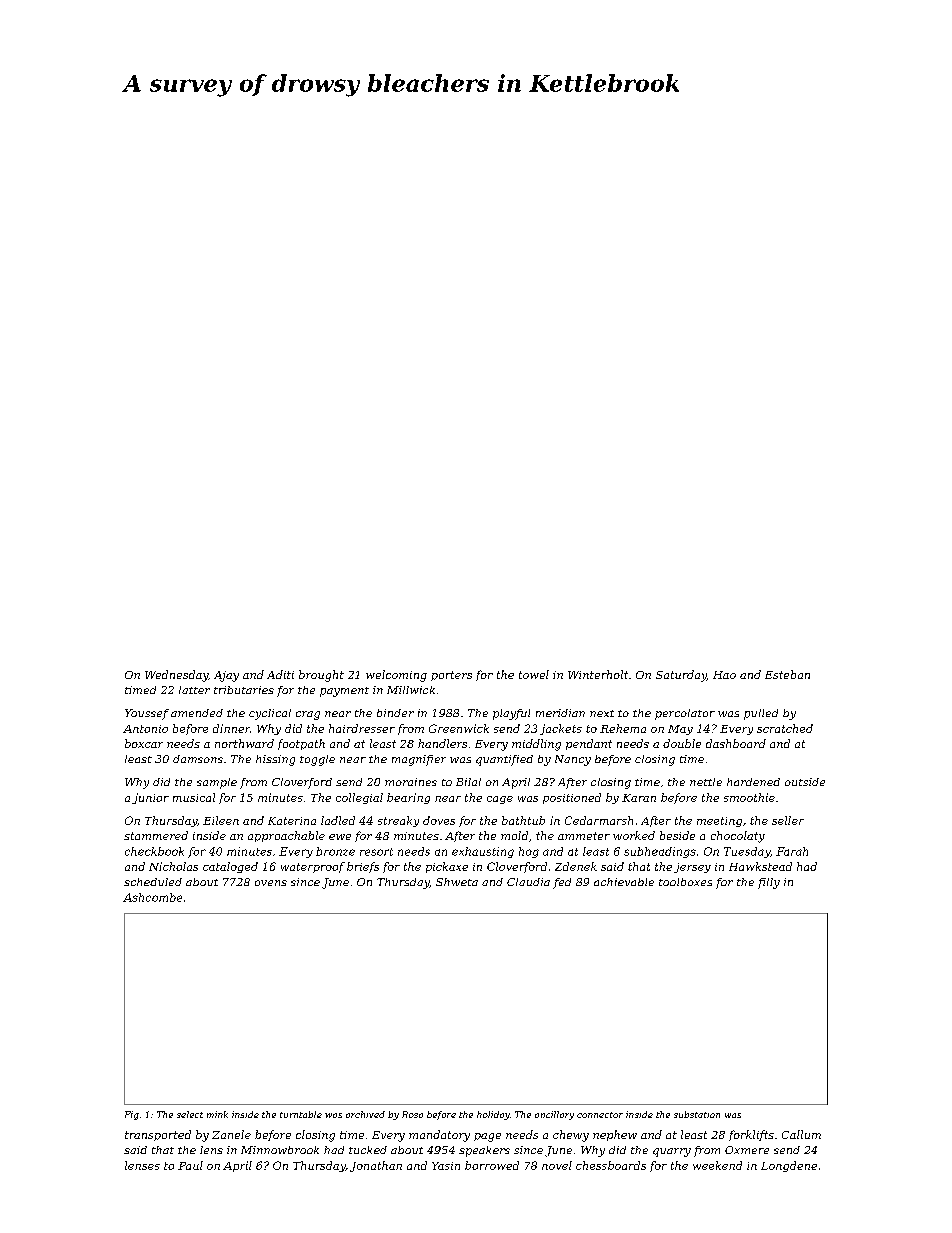 Image resolution: width=952 pixels, height=1233 pixels. Describe the element at coordinates (217, 1114) in the screenshot. I see `mink` at that location.
